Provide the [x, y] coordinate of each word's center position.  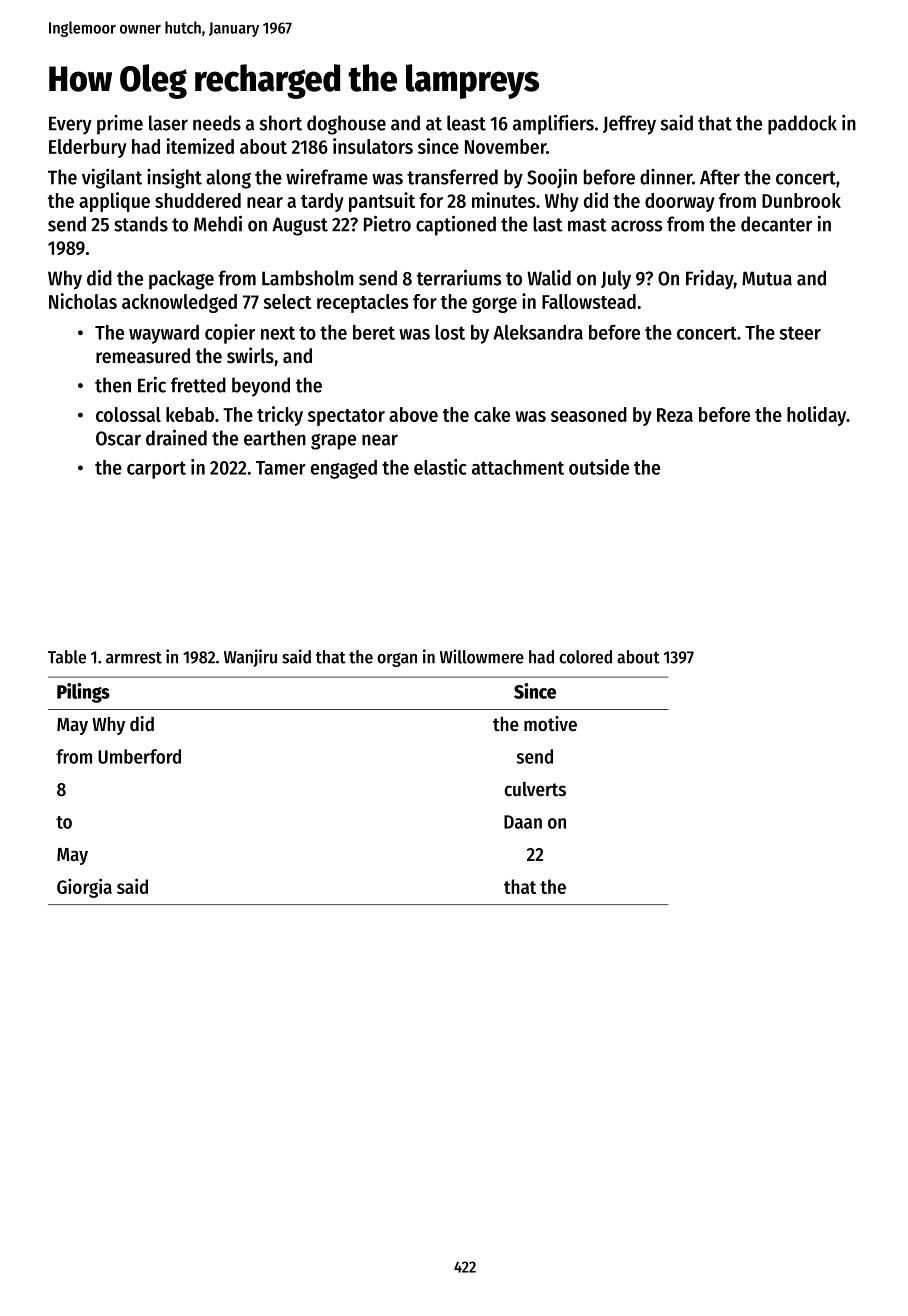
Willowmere [482, 656]
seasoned [589, 414]
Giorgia [84, 888]
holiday [816, 416]
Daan [523, 822]
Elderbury [88, 148]
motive [550, 724]
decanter [776, 224]
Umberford [139, 756]
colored [585, 657]
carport [156, 470]
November [505, 146]
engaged [344, 469]
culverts [535, 789]
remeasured [143, 356]
